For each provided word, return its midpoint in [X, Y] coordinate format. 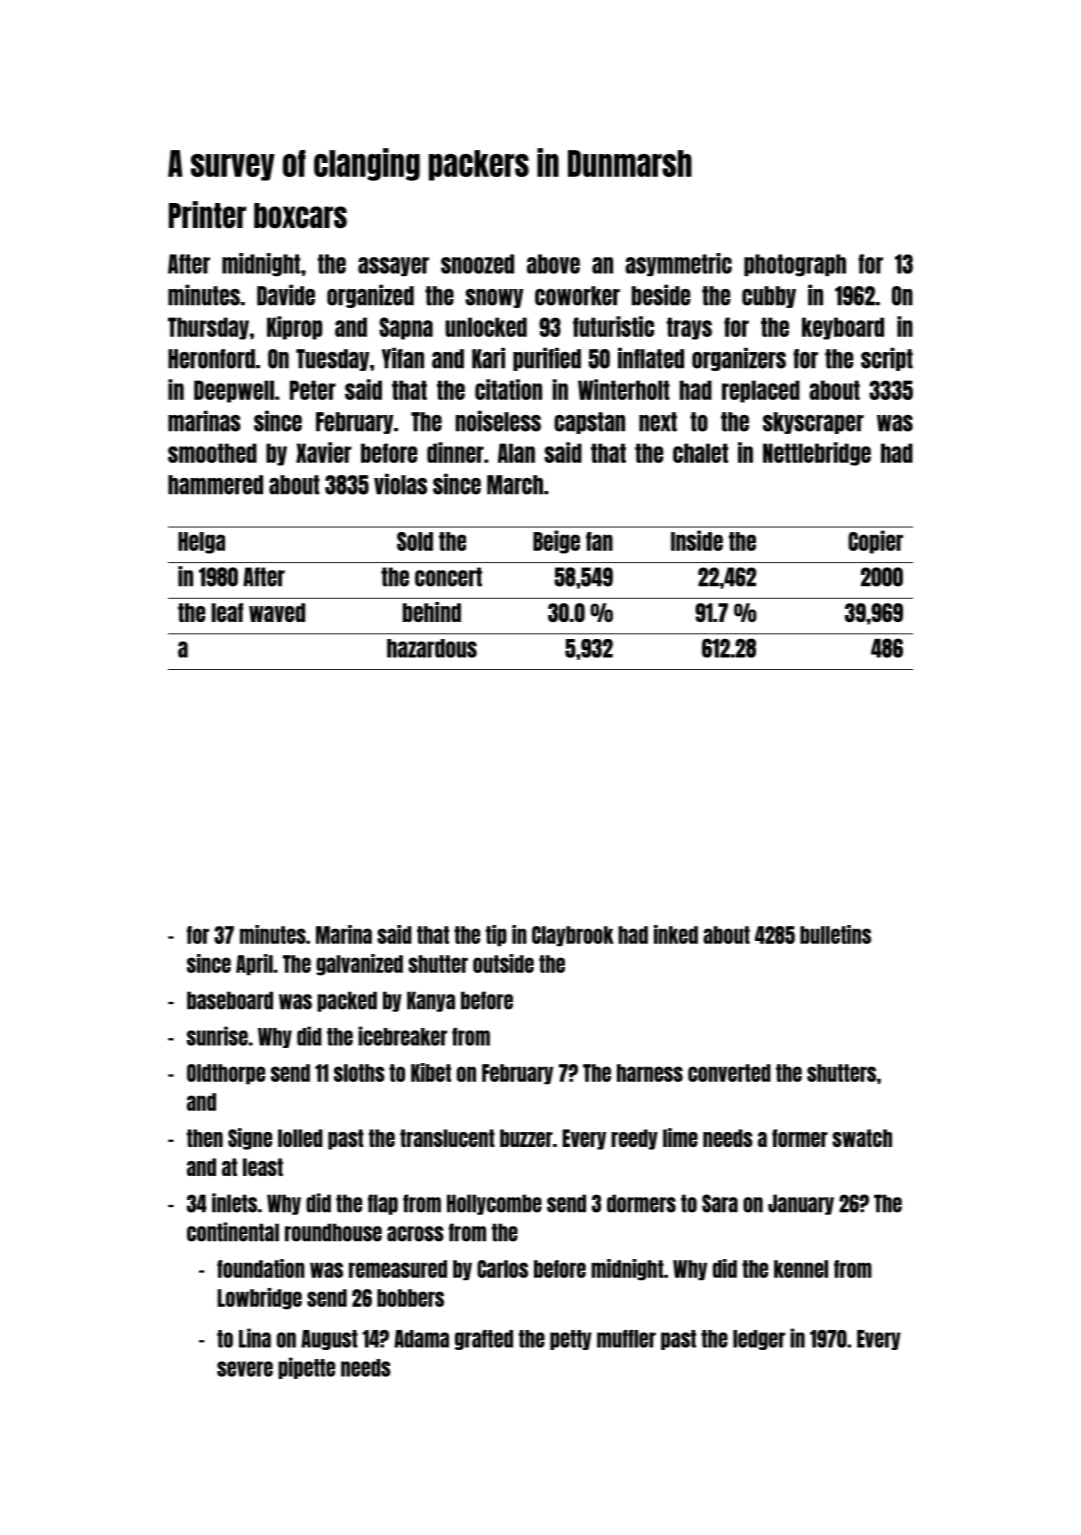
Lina [255, 1338]
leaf [227, 612]
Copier [875, 542]
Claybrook [573, 936]
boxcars [300, 215]
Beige [556, 542]
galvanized [359, 965]
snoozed [477, 264]
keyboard [843, 328]
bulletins [835, 934]
